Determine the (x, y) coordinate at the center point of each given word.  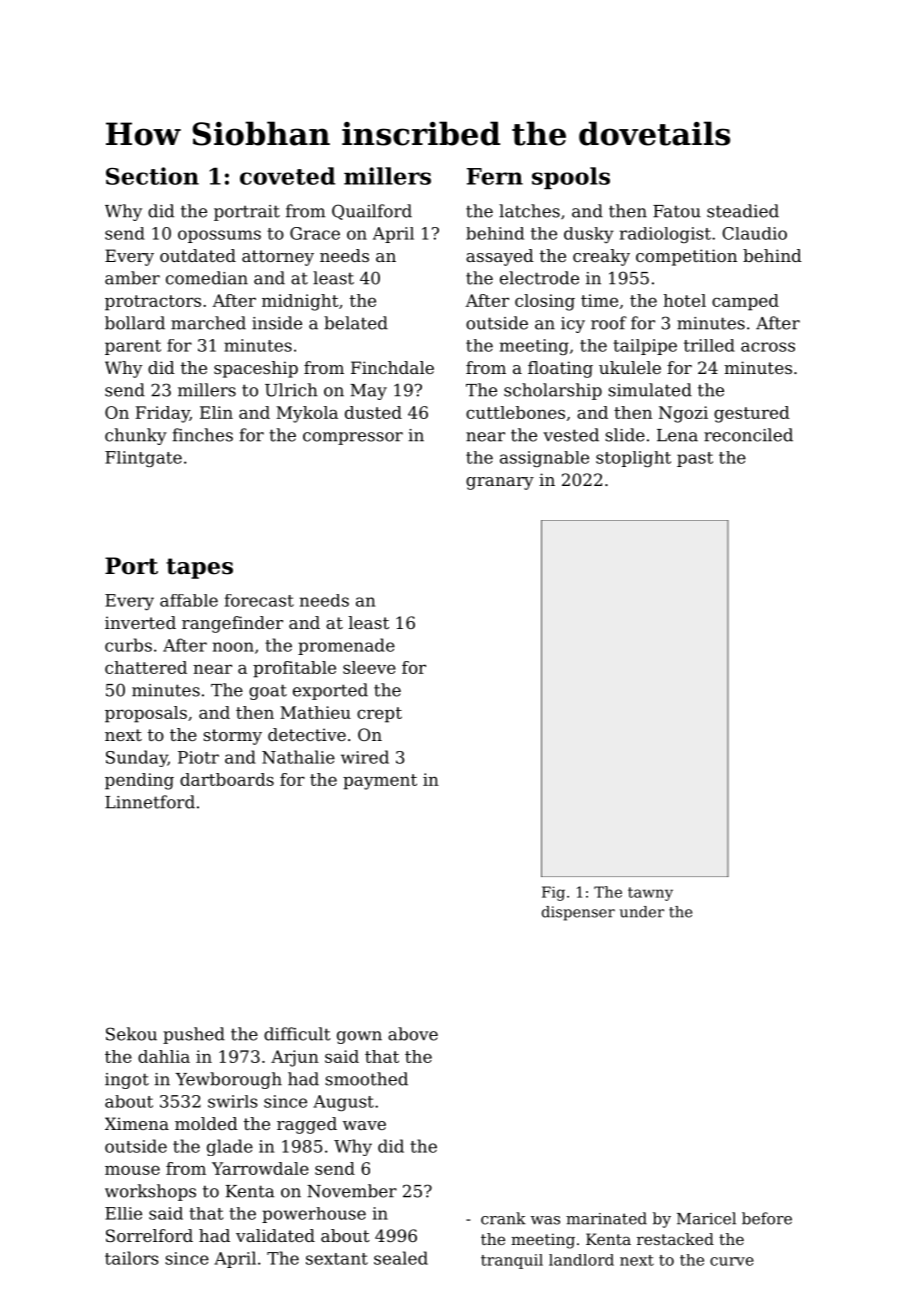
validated (275, 1235)
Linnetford (150, 802)
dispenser (578, 913)
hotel (684, 300)
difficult (297, 1034)
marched (208, 323)
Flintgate (143, 459)
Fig (553, 893)
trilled (709, 345)
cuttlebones (515, 412)
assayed (500, 257)
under (642, 912)
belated (356, 323)
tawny (650, 894)
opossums (219, 236)
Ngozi (683, 414)
